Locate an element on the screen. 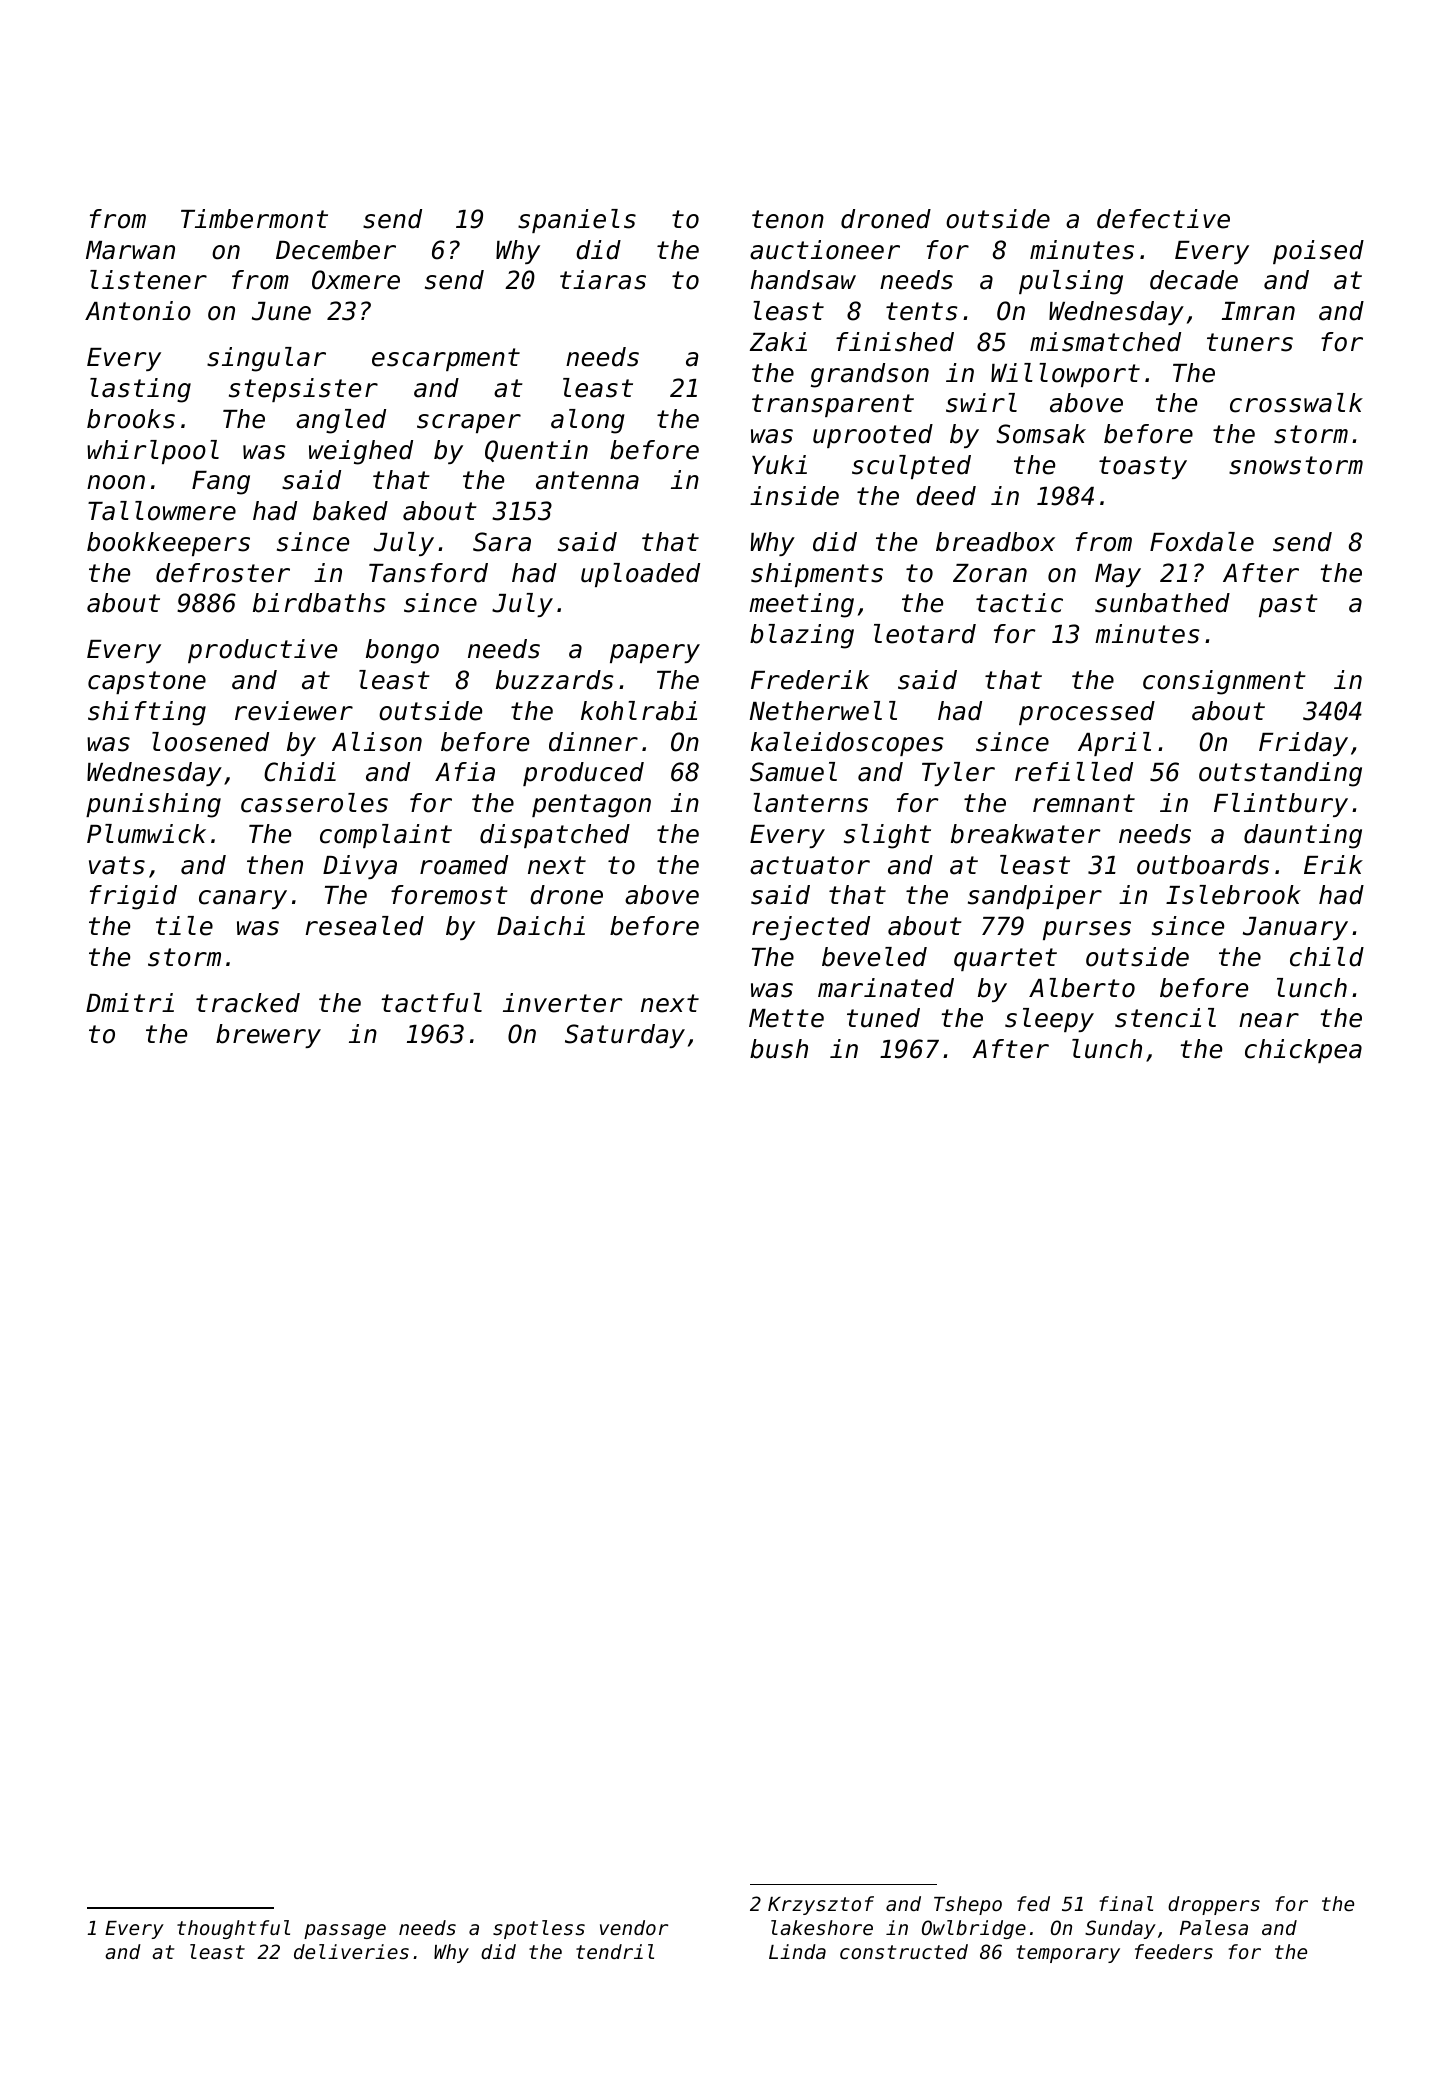 The height and width of the screenshot is (2100, 1450). auctioneer is located at coordinates (825, 250).
